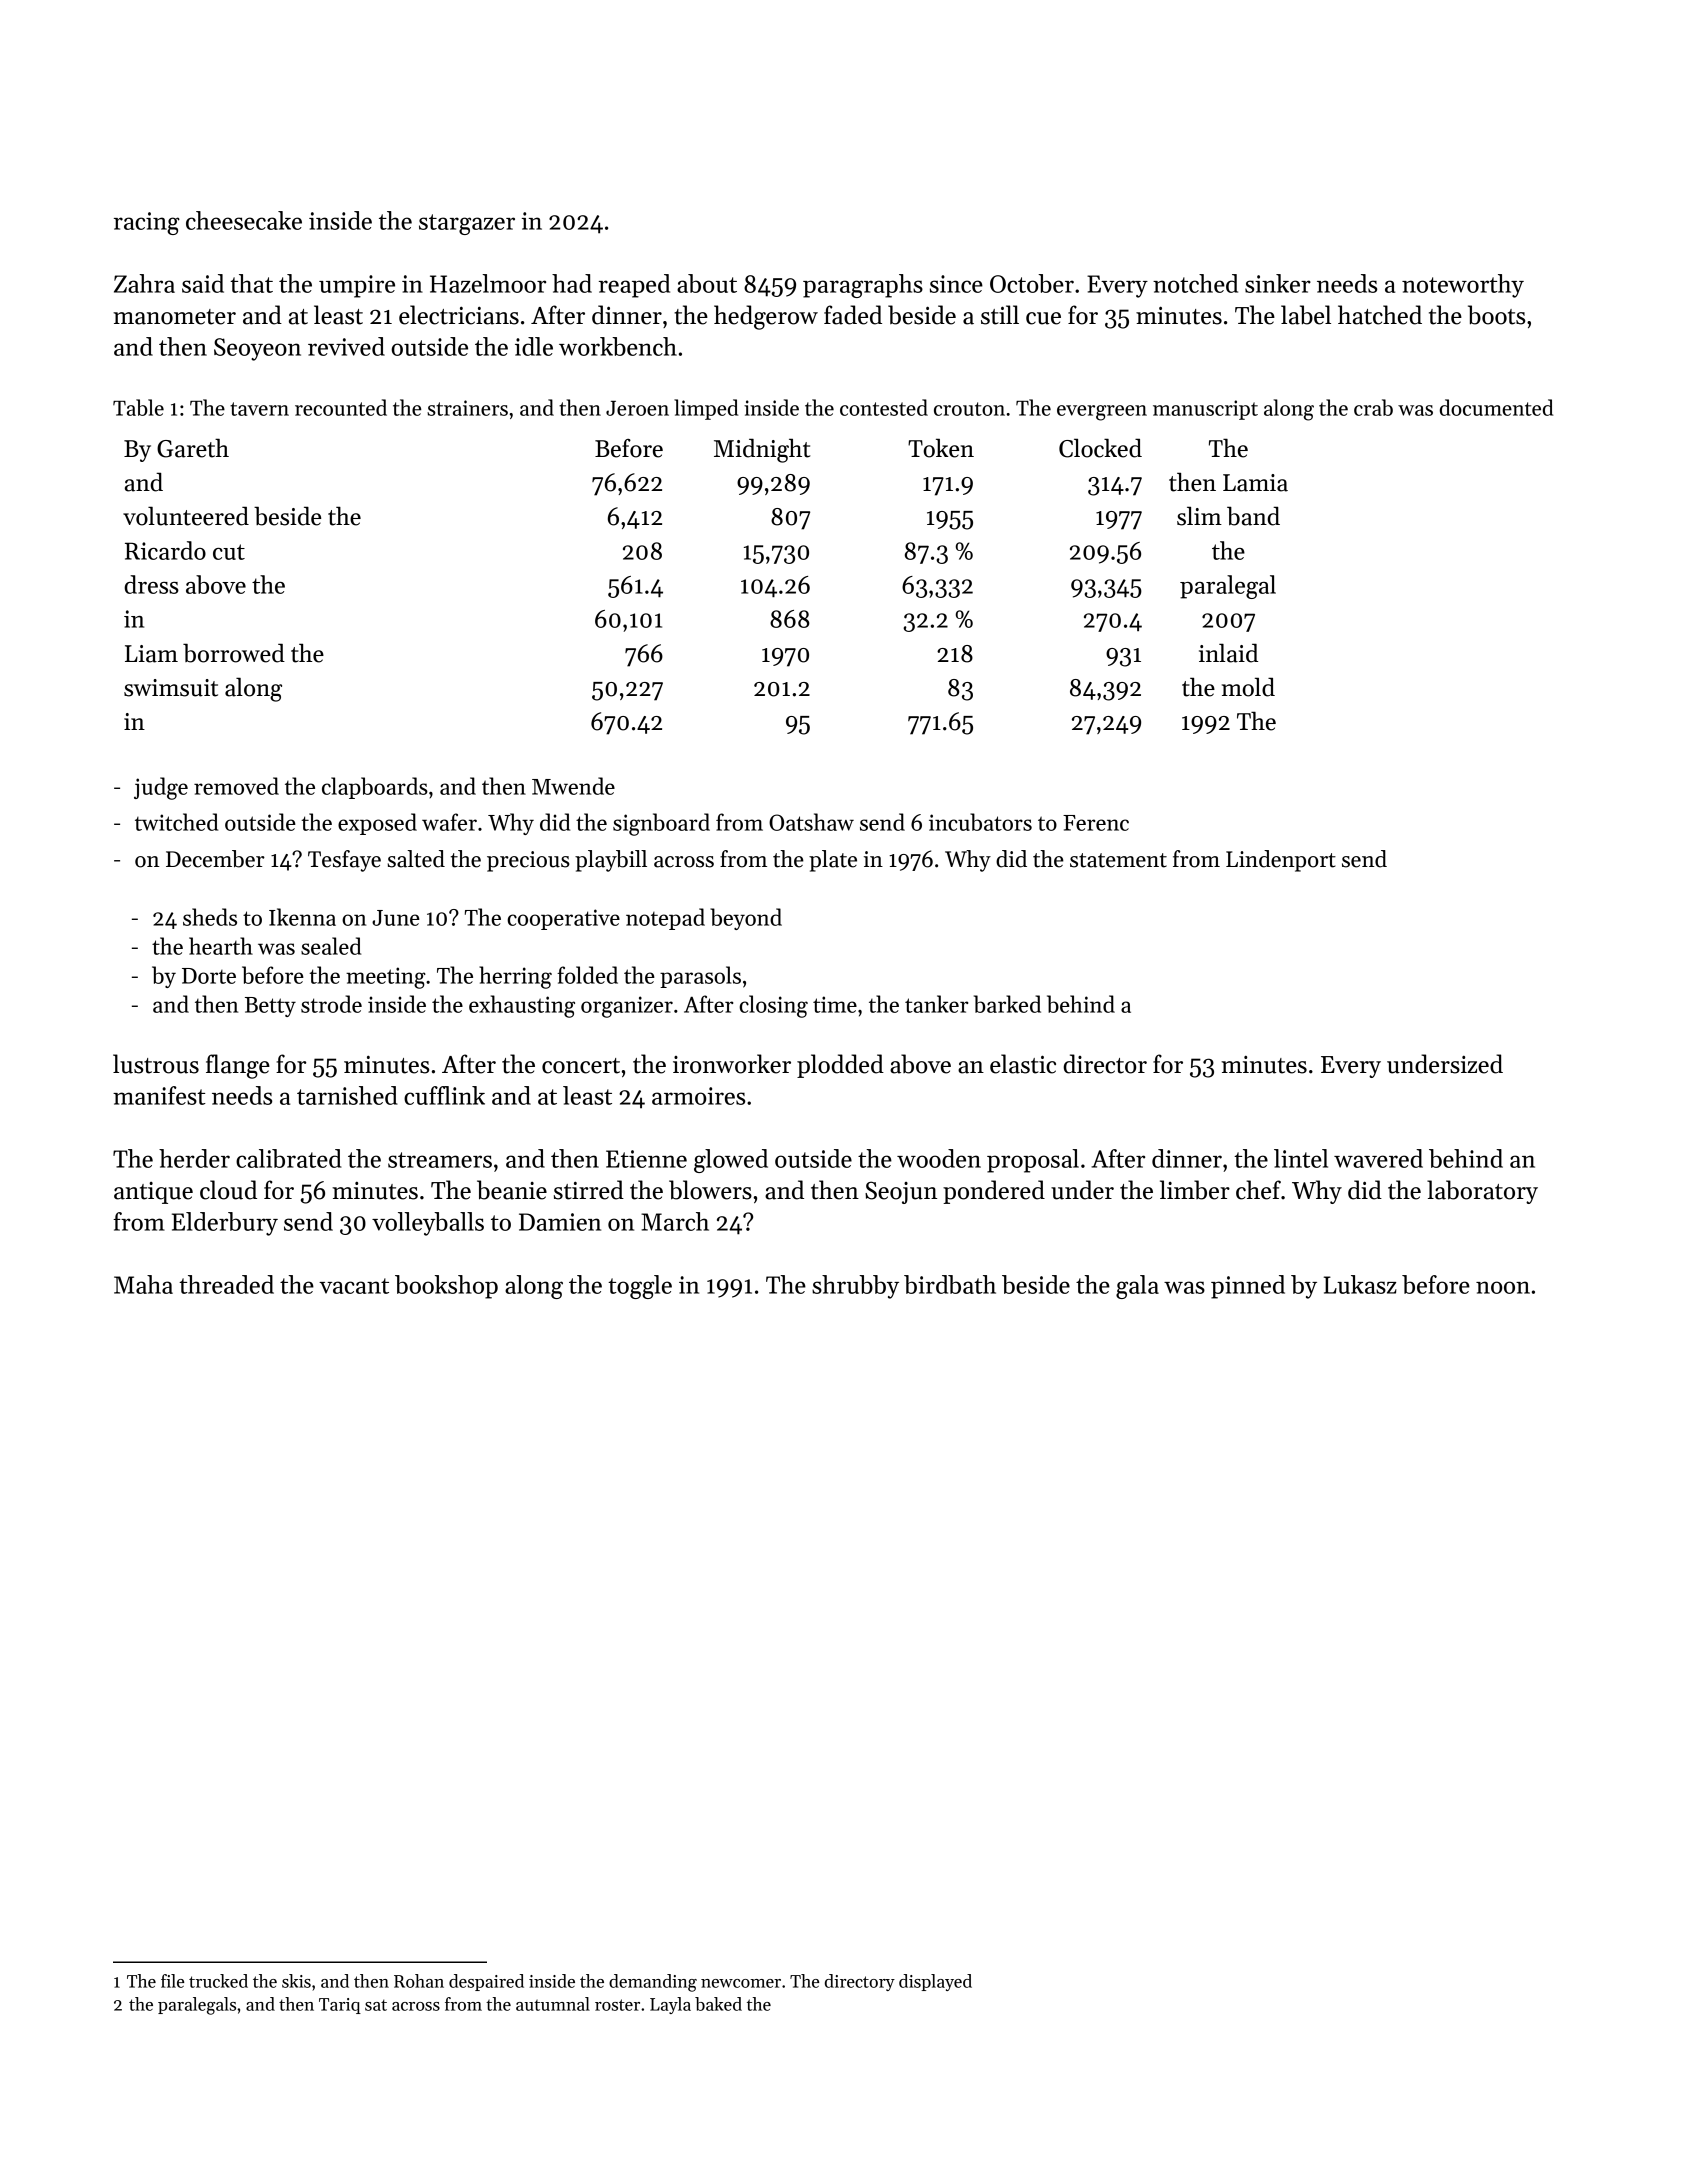  What do you see at coordinates (706, 409) in the page?
I see `limped` at bounding box center [706, 409].
